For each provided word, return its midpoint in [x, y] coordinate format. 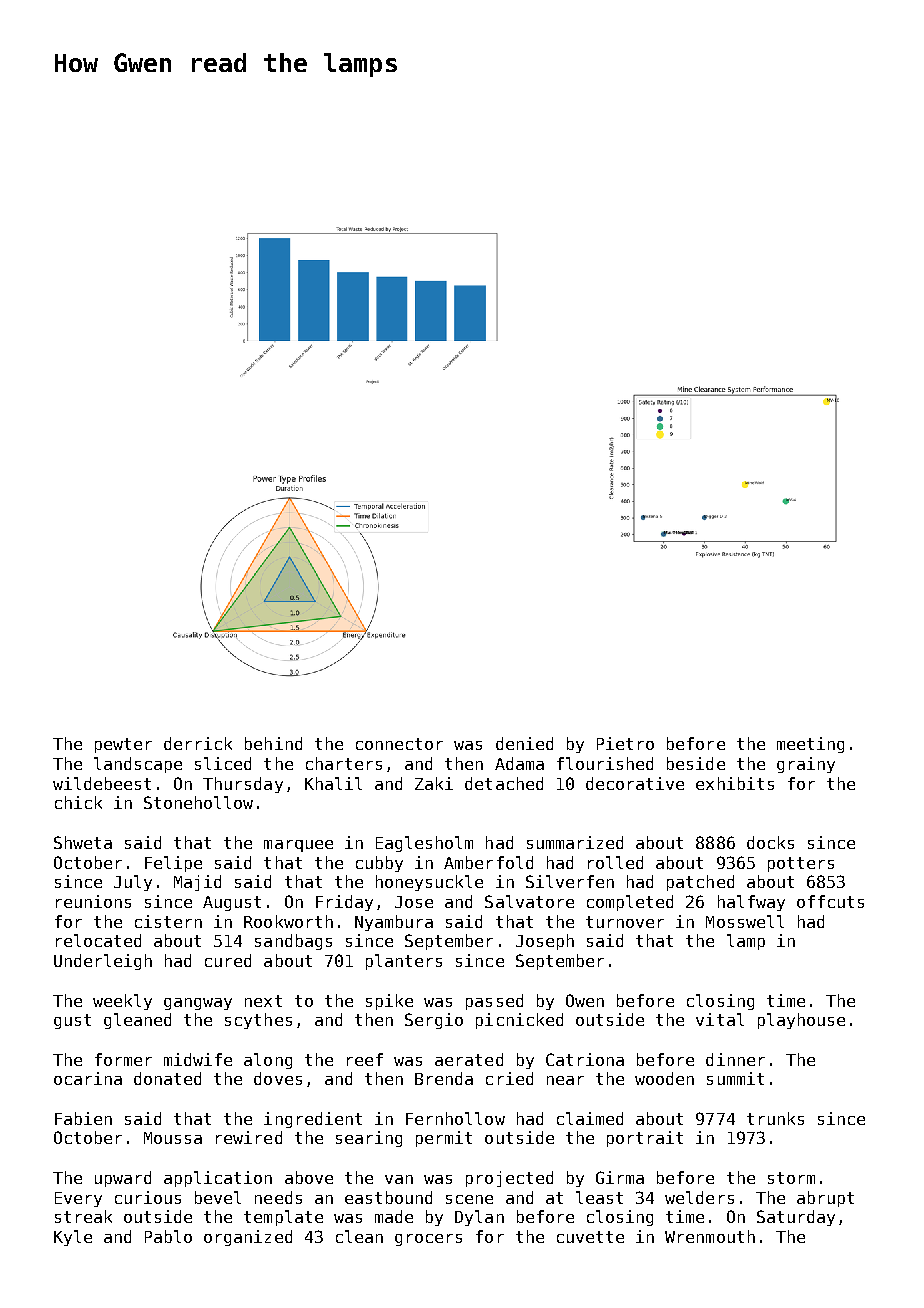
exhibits [735, 783]
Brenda [444, 1078]
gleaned [137, 1021]
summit [735, 1078]
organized [248, 1238]
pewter [123, 745]
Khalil [333, 783]
